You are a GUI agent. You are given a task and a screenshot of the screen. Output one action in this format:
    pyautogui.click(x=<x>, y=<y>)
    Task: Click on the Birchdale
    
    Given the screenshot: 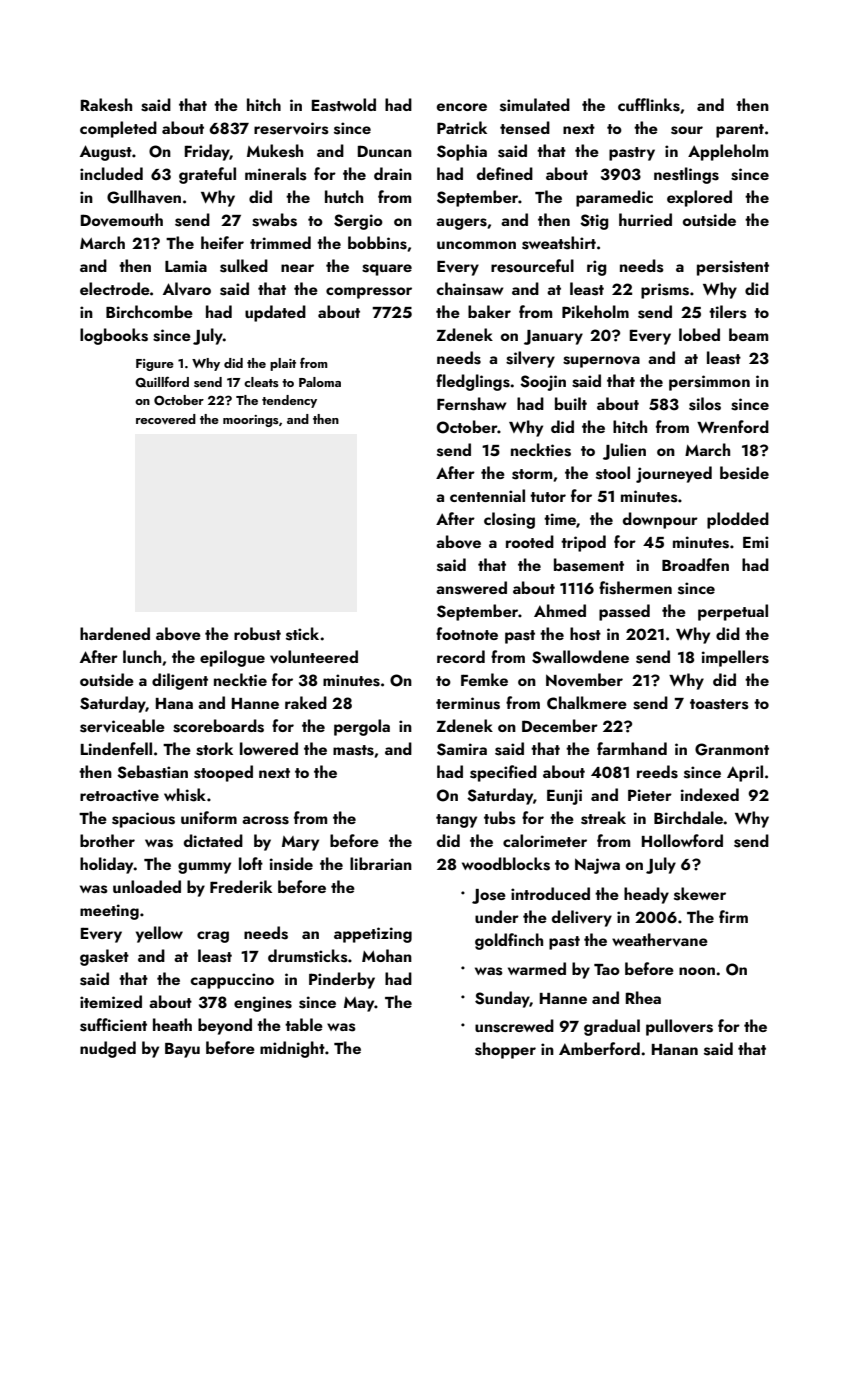 What is the action you would take?
    pyautogui.click(x=689, y=817)
